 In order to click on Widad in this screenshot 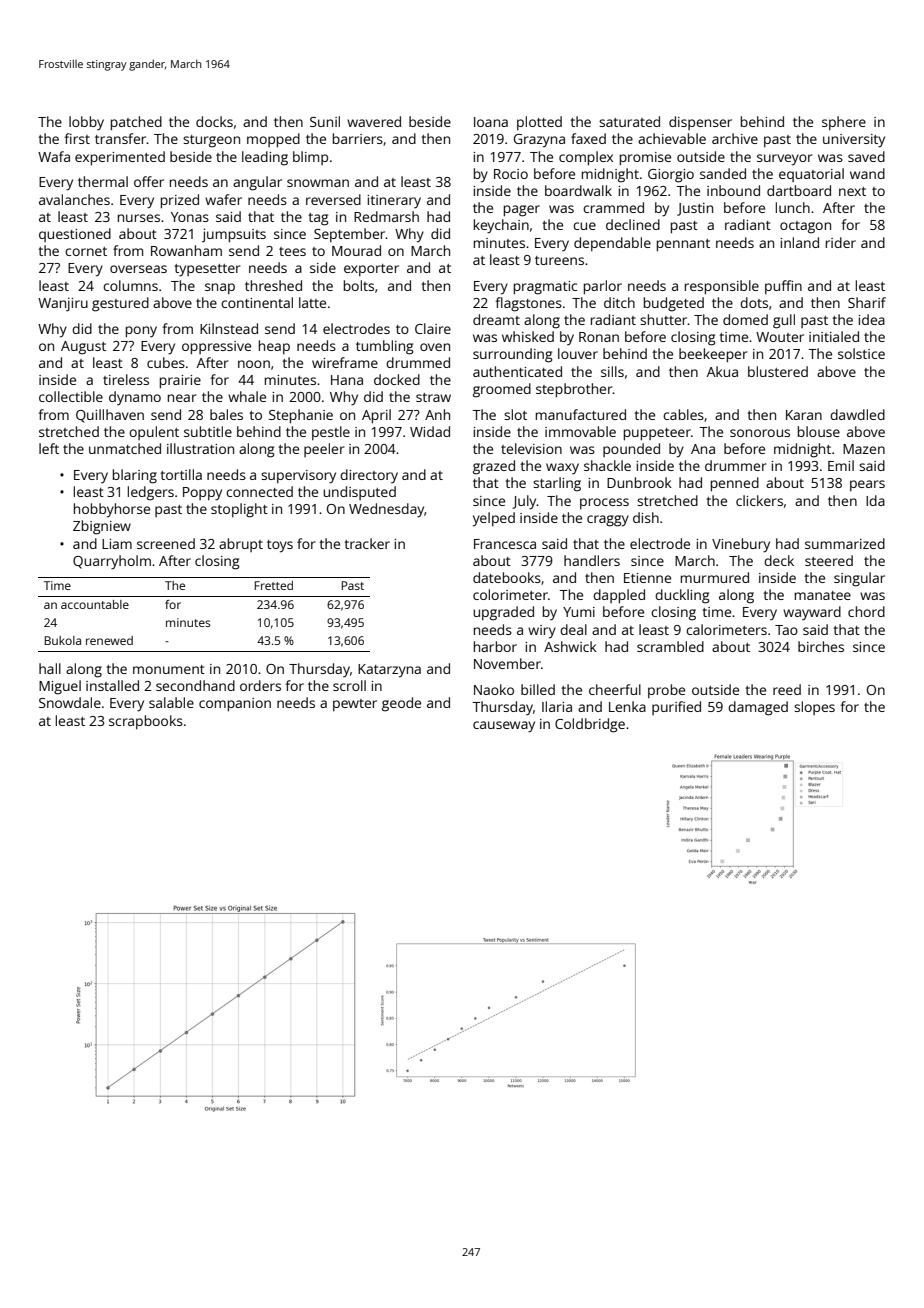, I will do `click(430, 431)`.
